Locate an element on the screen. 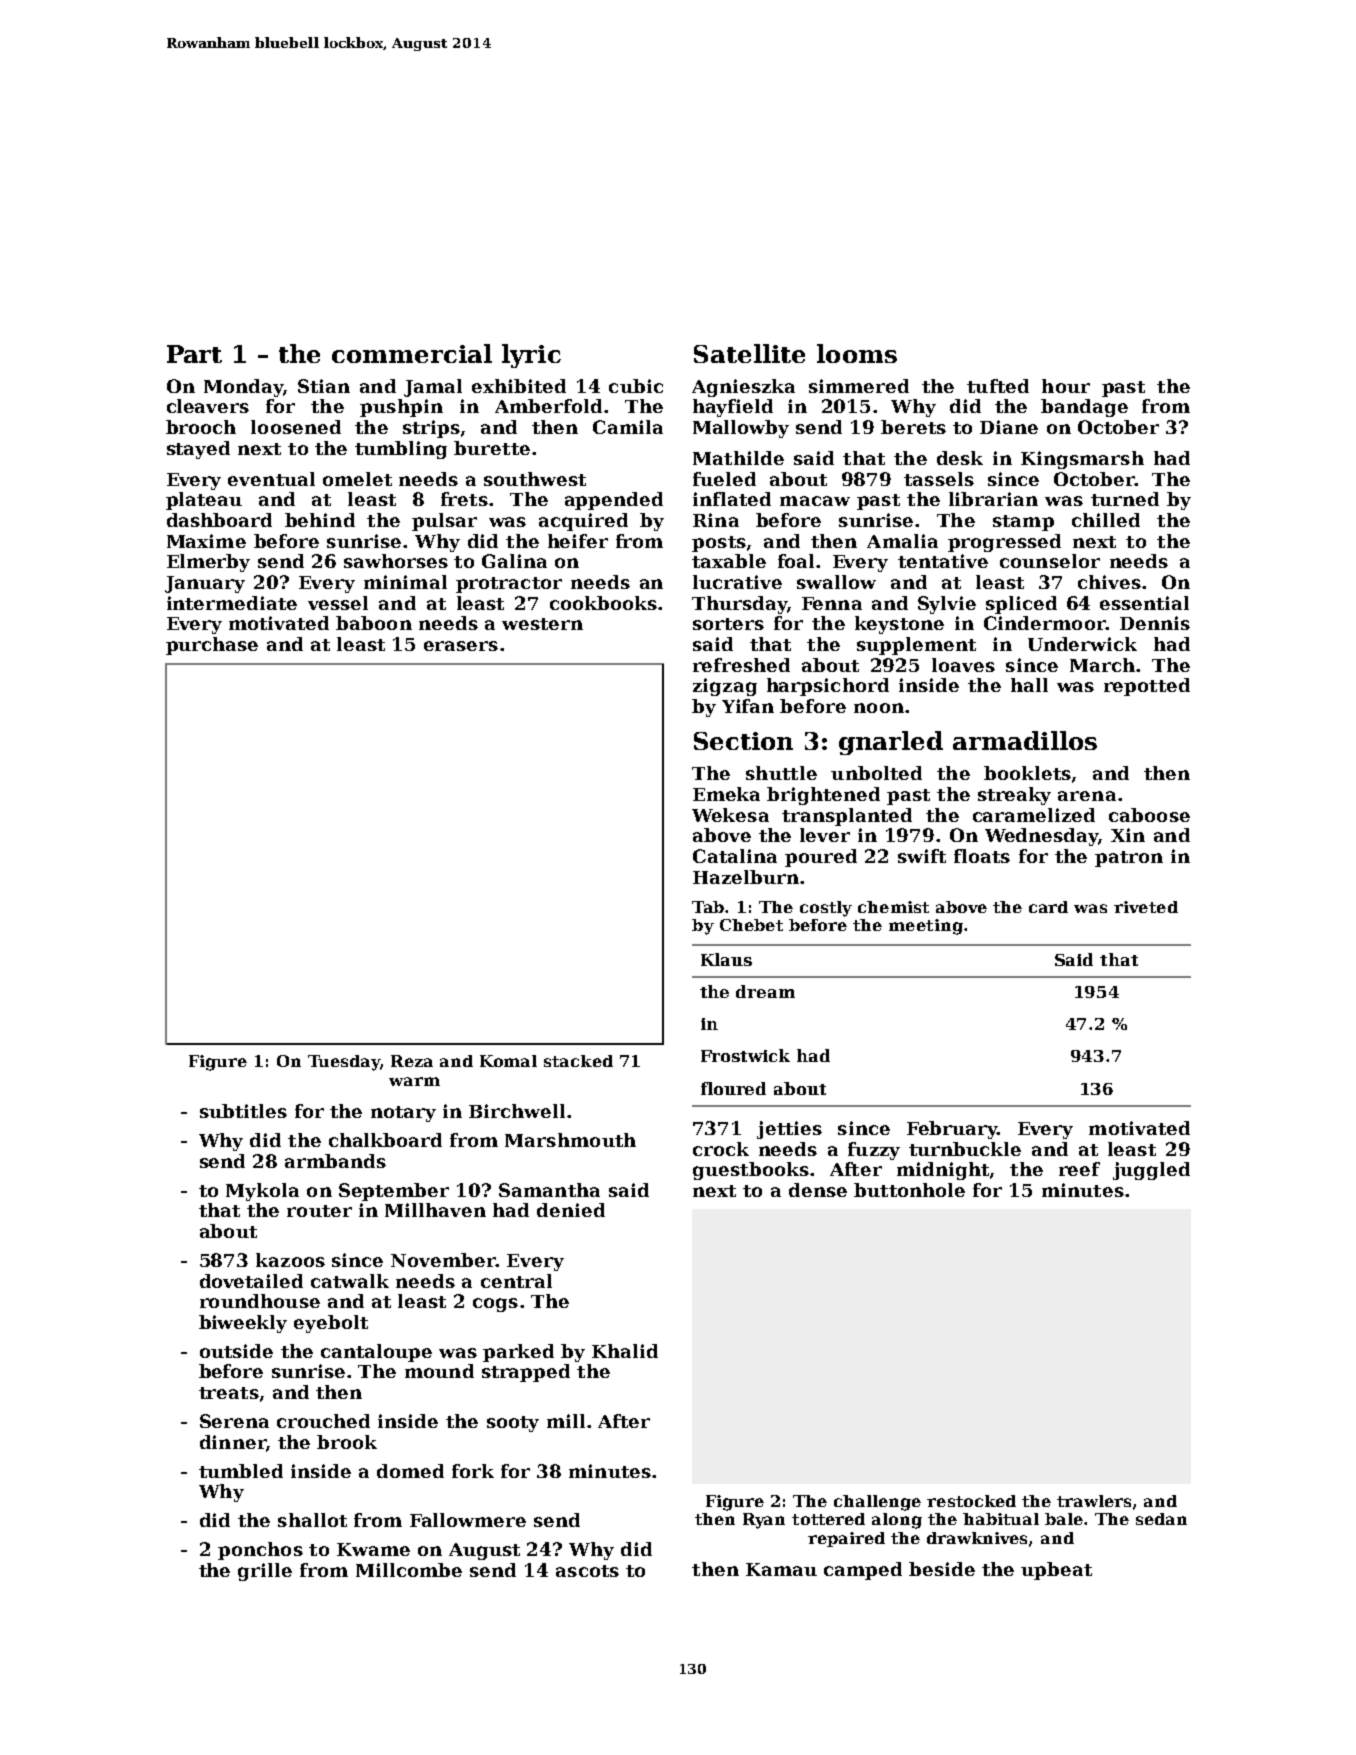 The height and width of the screenshot is (1755, 1356). subtitles is located at coordinates (243, 1111).
